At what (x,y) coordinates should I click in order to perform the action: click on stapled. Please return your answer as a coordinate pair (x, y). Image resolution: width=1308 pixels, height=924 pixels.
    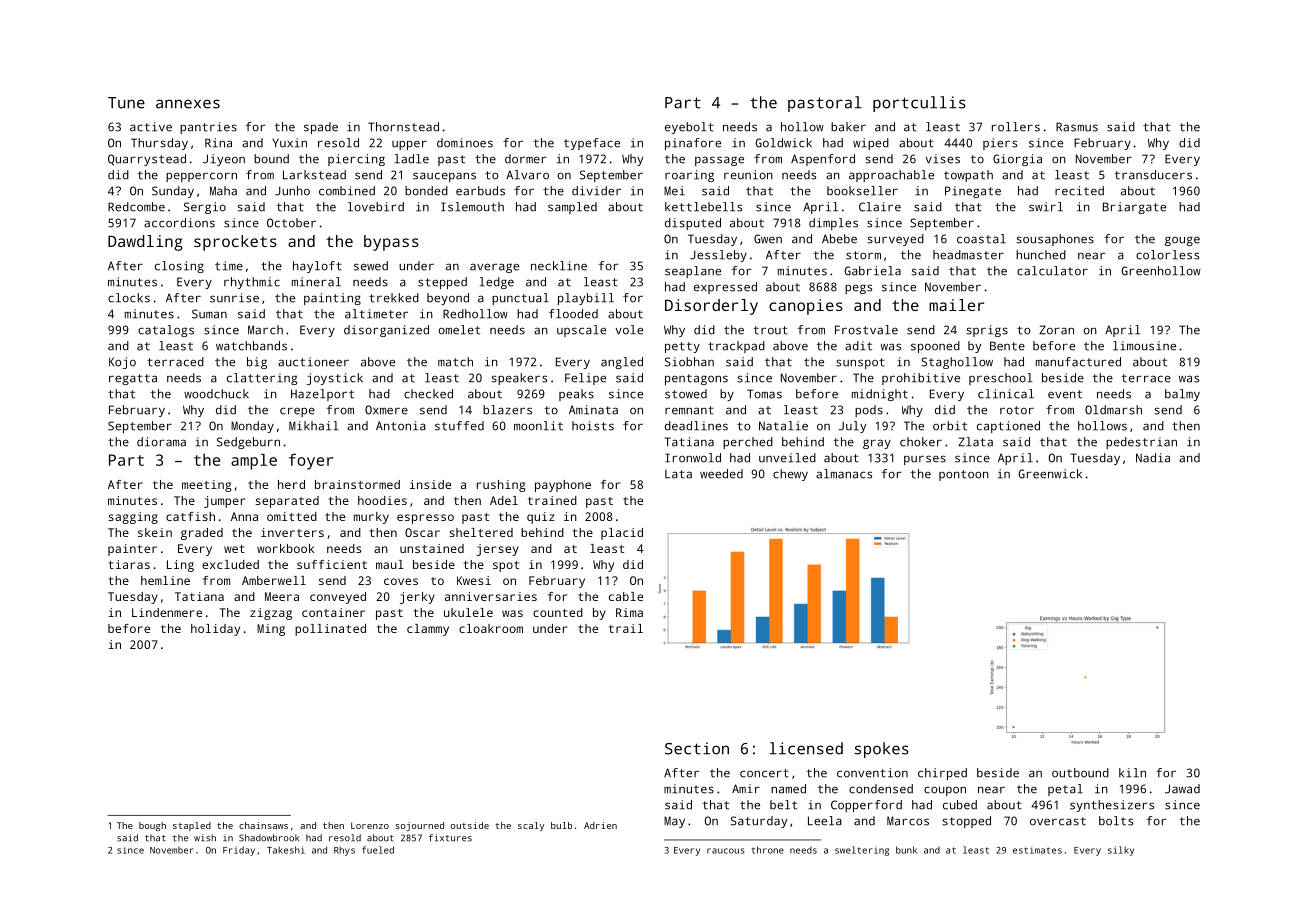
    Looking at the image, I should click on (192, 826).
